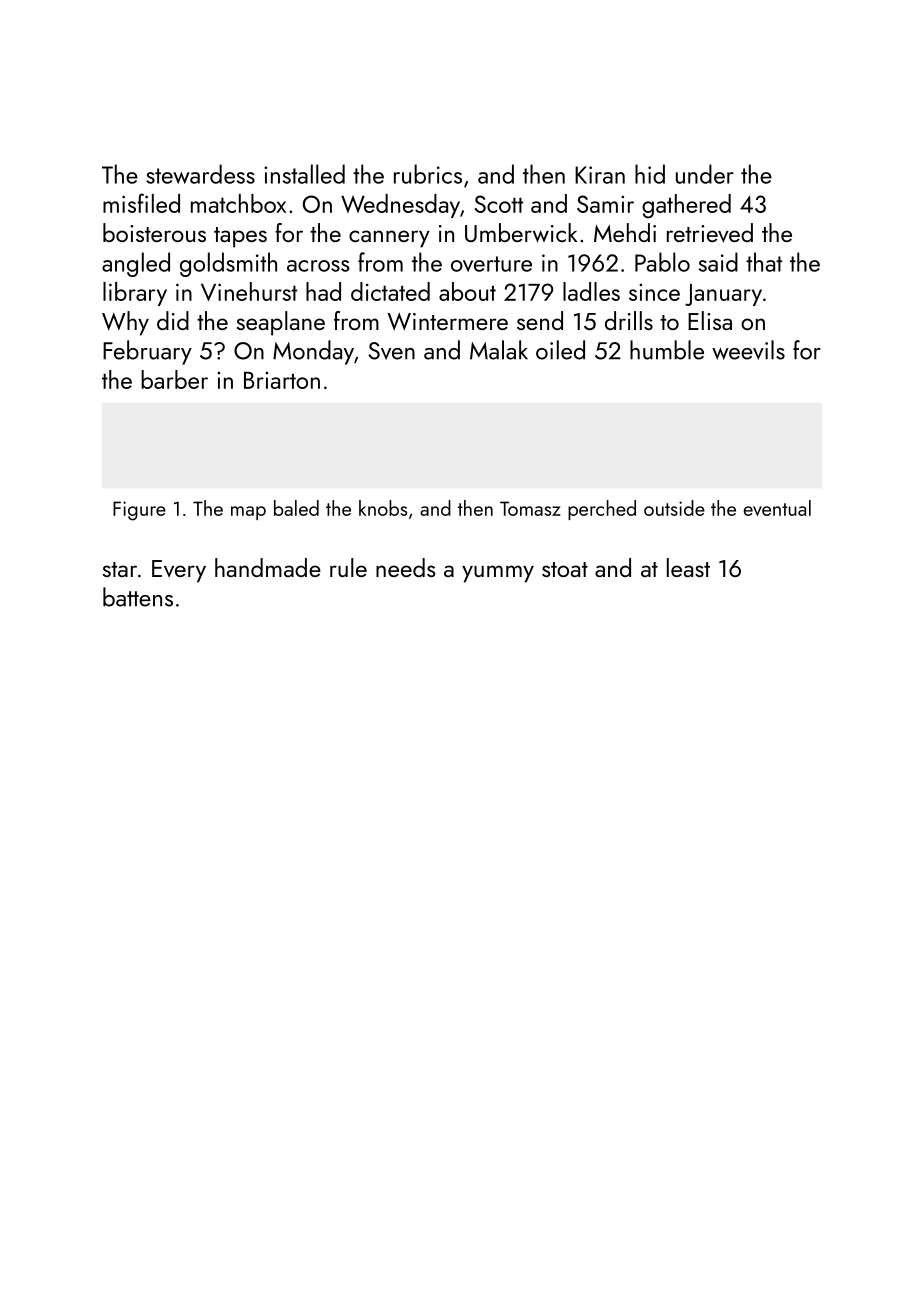 The width and height of the page is (924, 1311). I want to click on weevils, so click(748, 350).
